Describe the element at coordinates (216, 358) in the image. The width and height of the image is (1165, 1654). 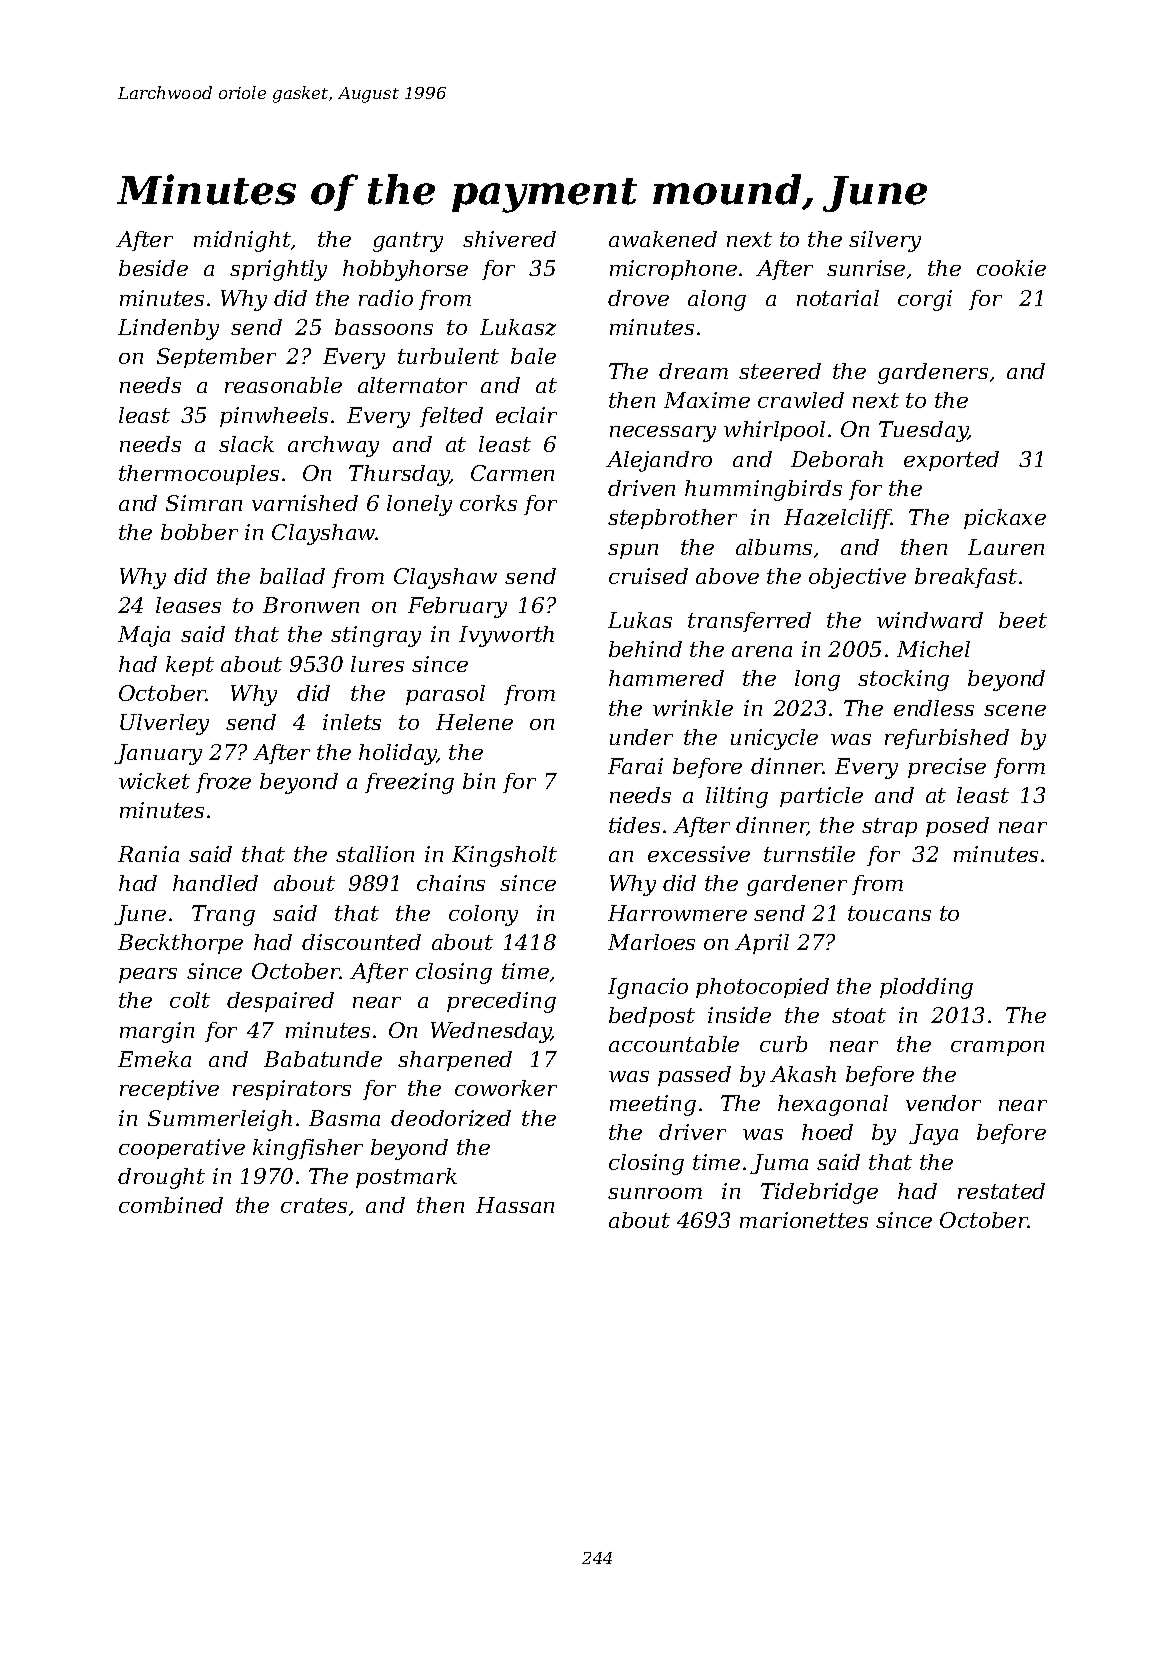
I see `September` at that location.
